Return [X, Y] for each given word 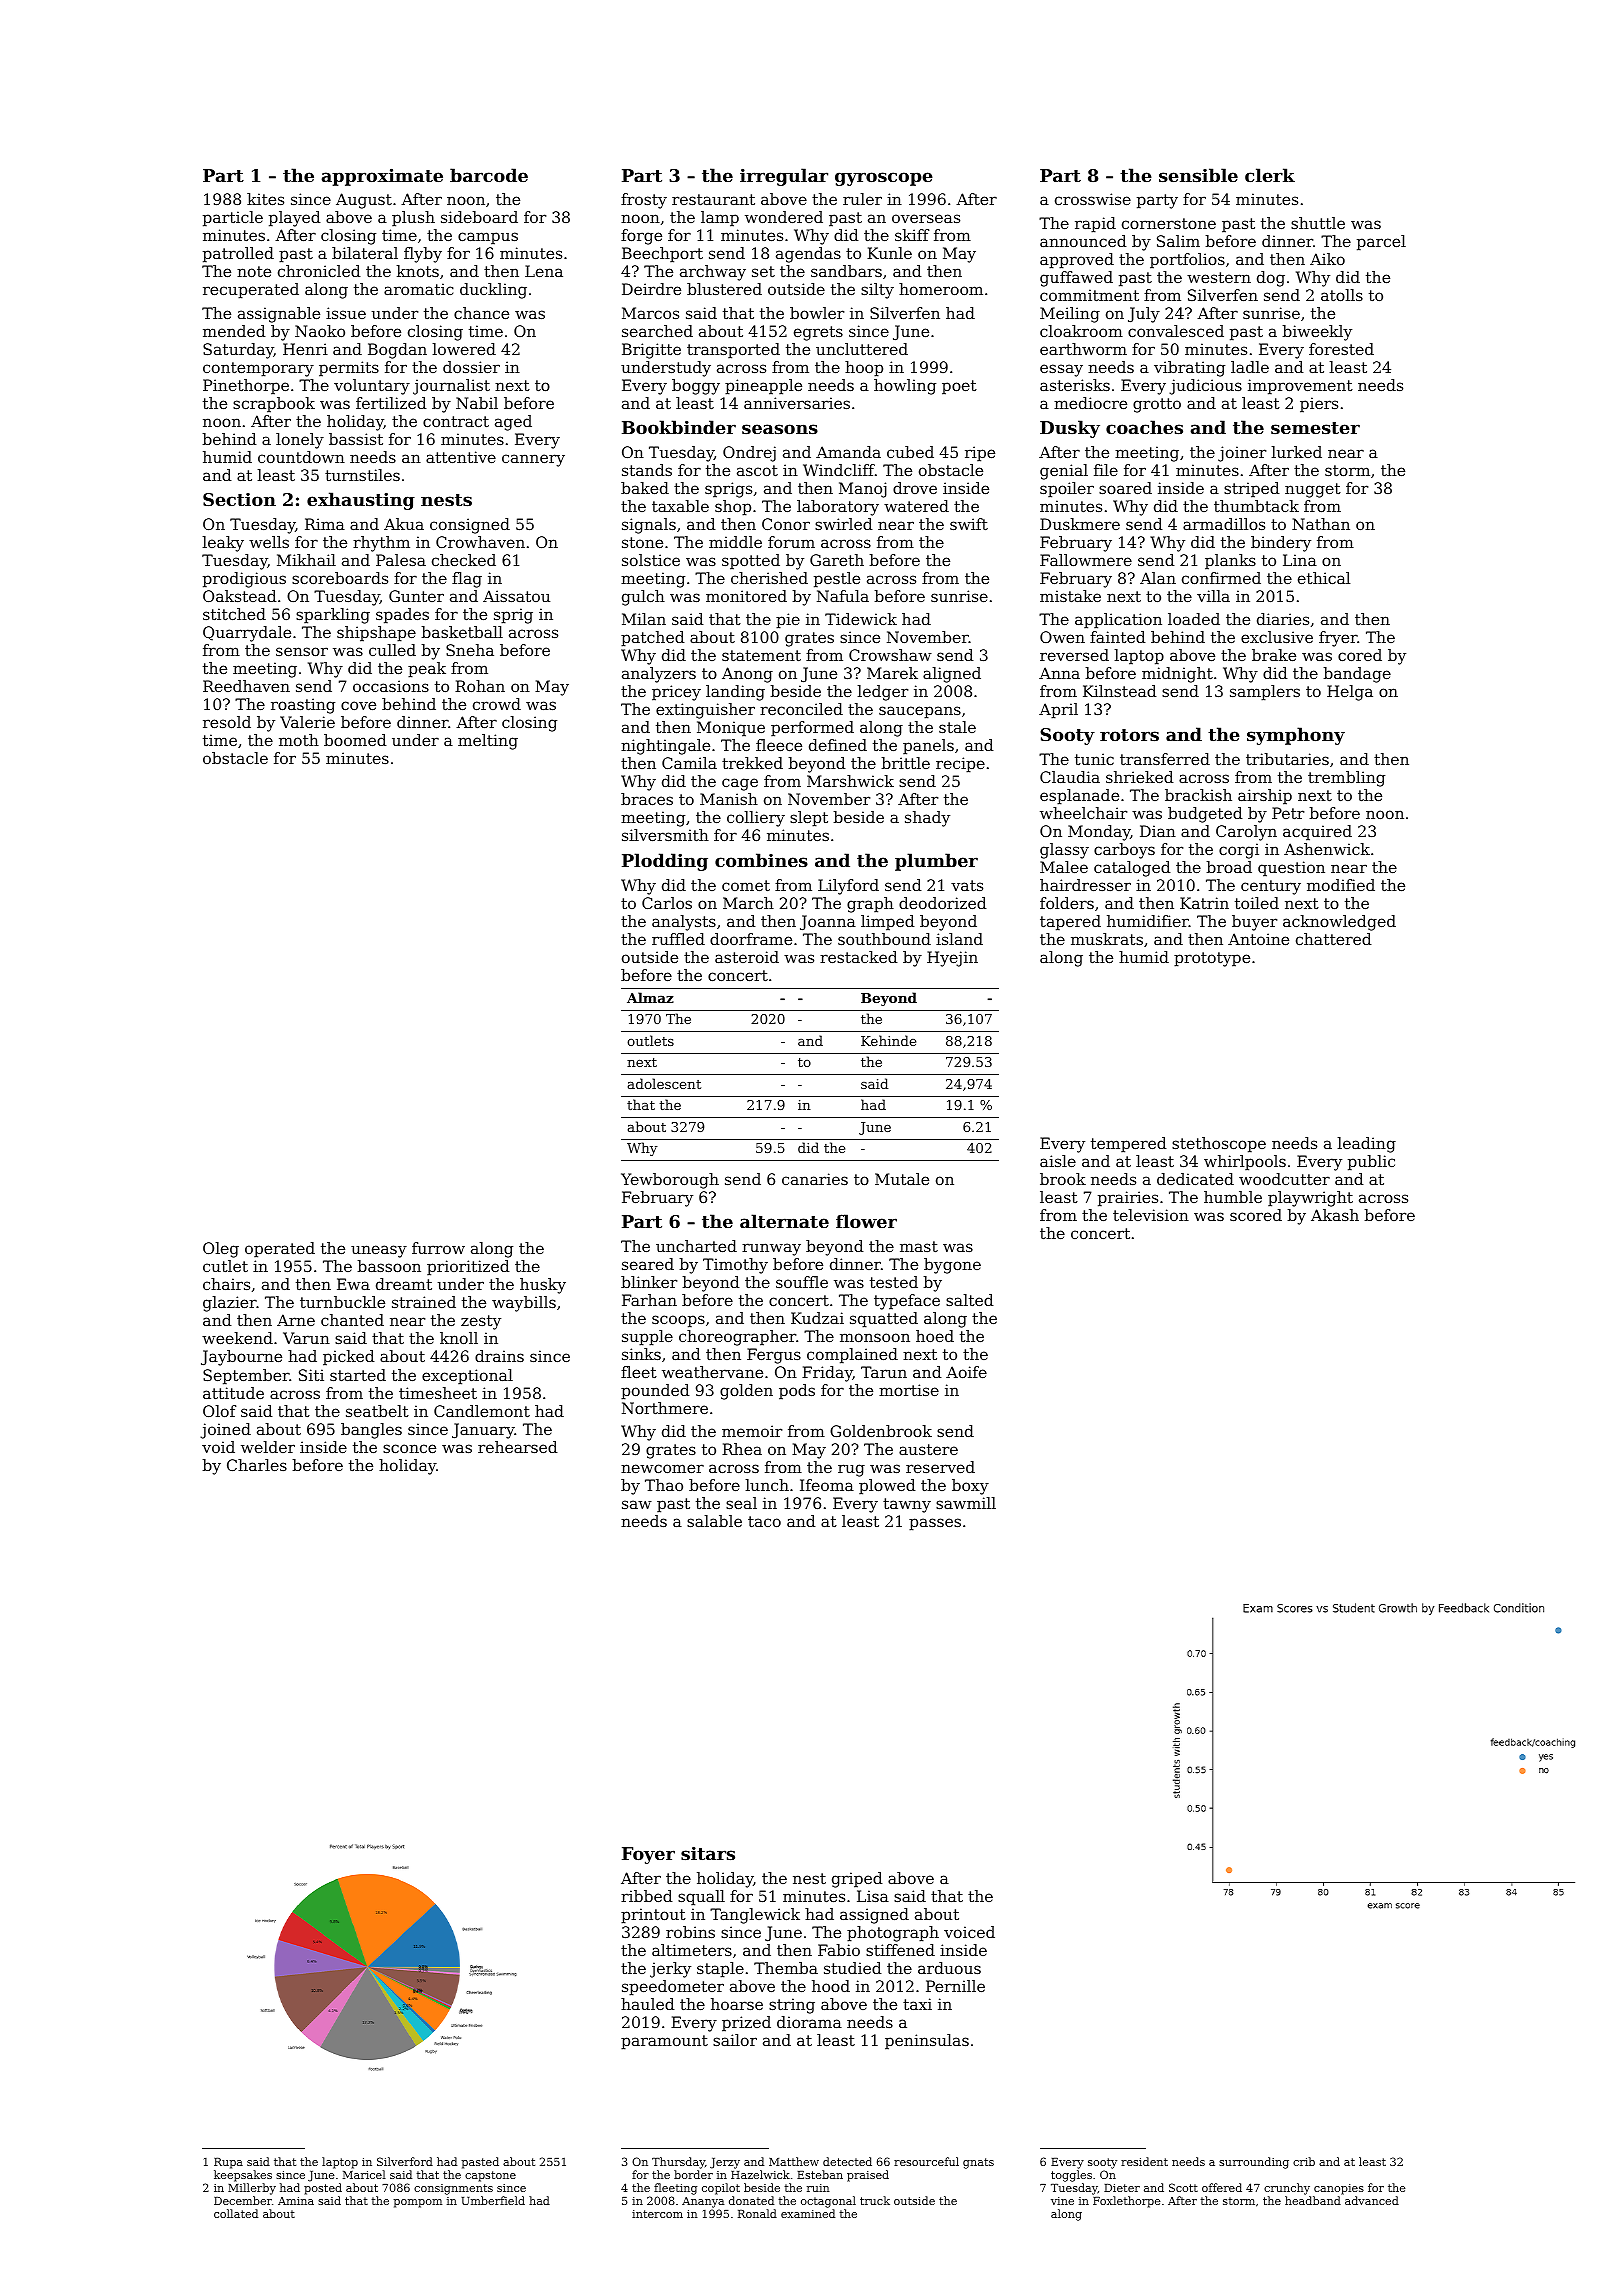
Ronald [757, 2213]
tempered [1129, 1145]
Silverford [405, 2161]
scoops [678, 1321]
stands [647, 470]
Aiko [1327, 259]
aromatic [419, 289]
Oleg [221, 1250]
